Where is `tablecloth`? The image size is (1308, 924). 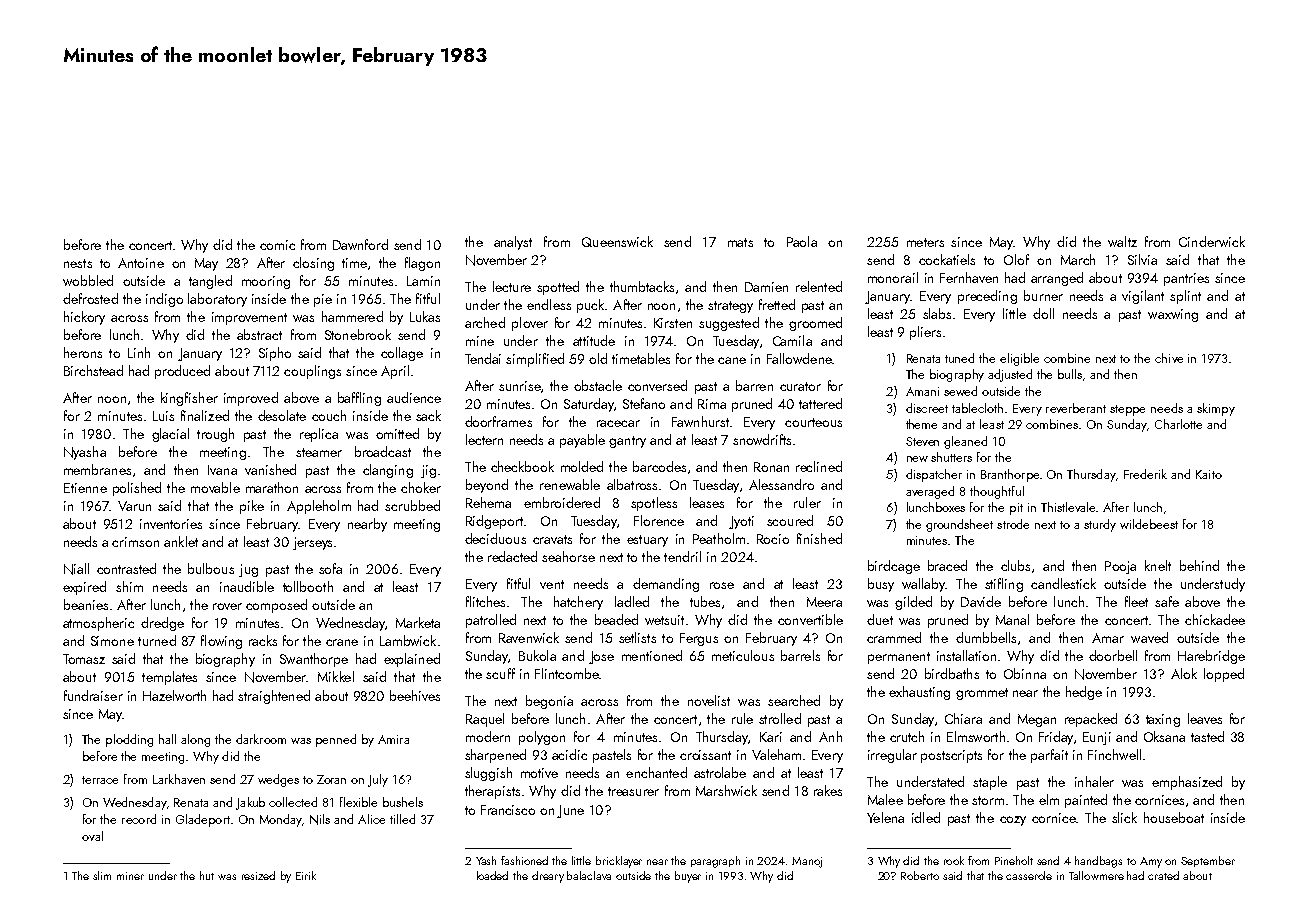 tablecloth is located at coordinates (977, 408).
